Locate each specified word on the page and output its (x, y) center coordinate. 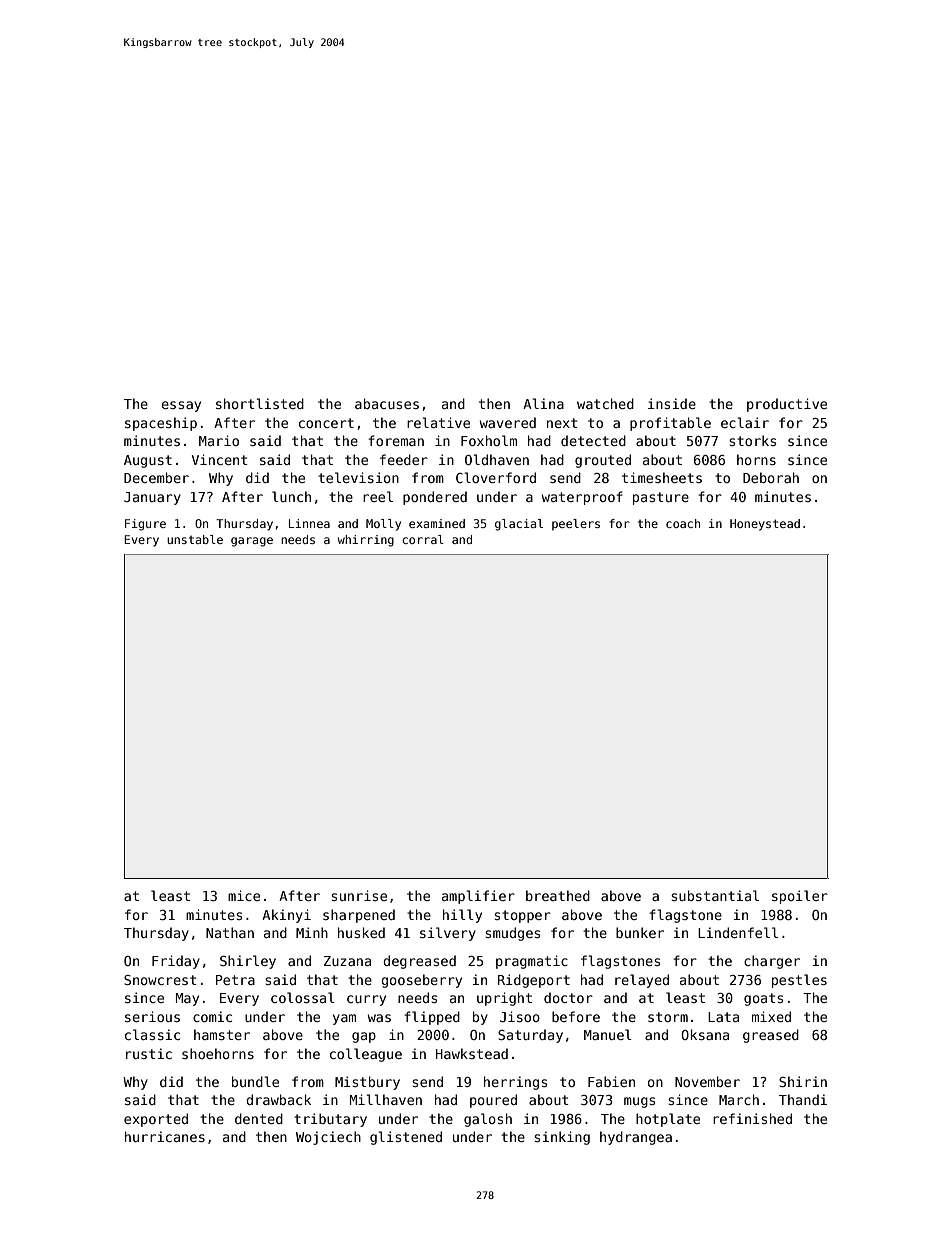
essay (181, 406)
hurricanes (165, 1136)
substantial (715, 895)
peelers (576, 525)
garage (252, 542)
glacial (519, 525)
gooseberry (421, 981)
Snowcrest (160, 980)
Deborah (771, 477)
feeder (404, 459)
